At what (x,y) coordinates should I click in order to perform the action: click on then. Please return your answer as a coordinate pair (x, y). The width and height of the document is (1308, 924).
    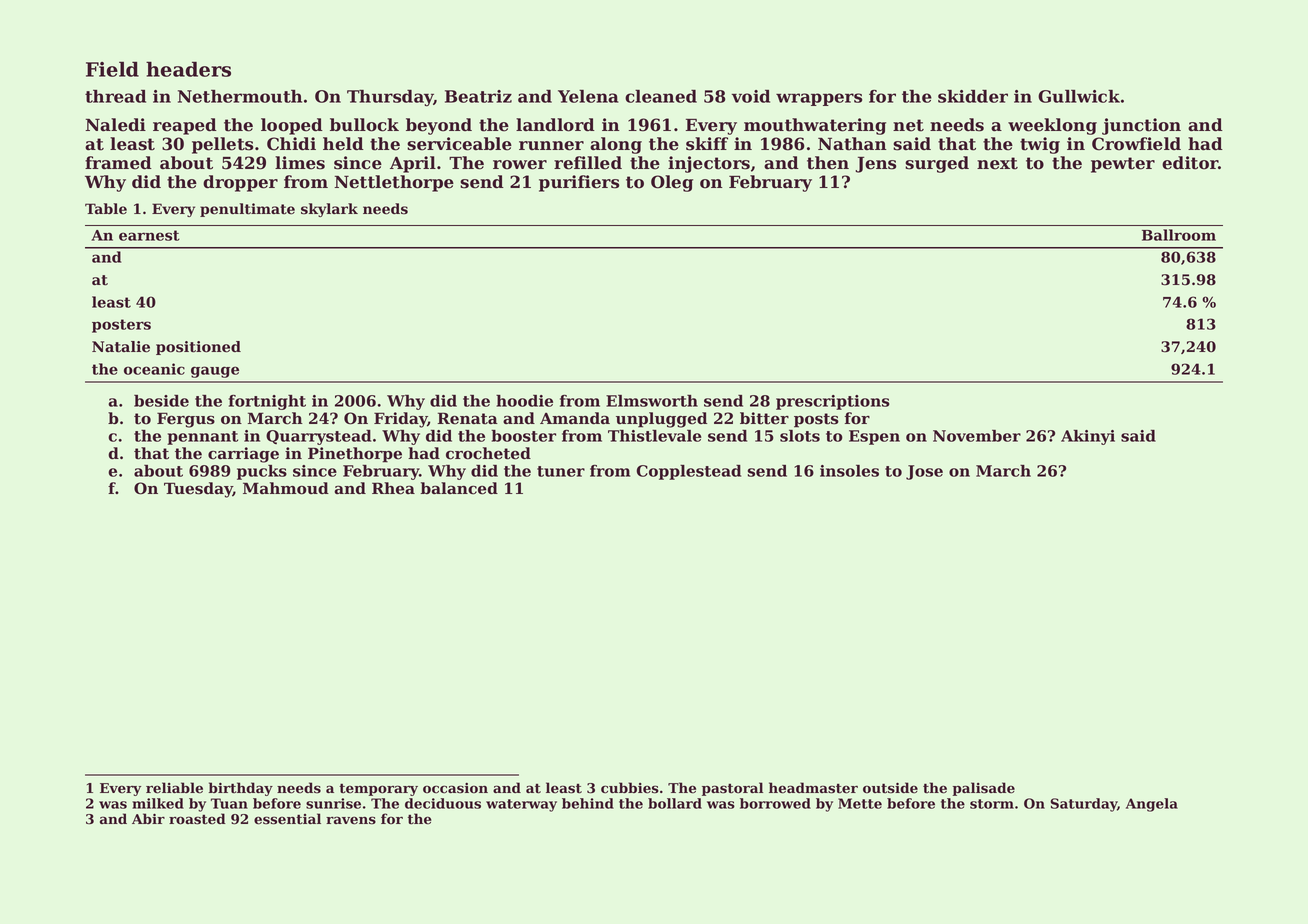
    Looking at the image, I should click on (828, 163).
